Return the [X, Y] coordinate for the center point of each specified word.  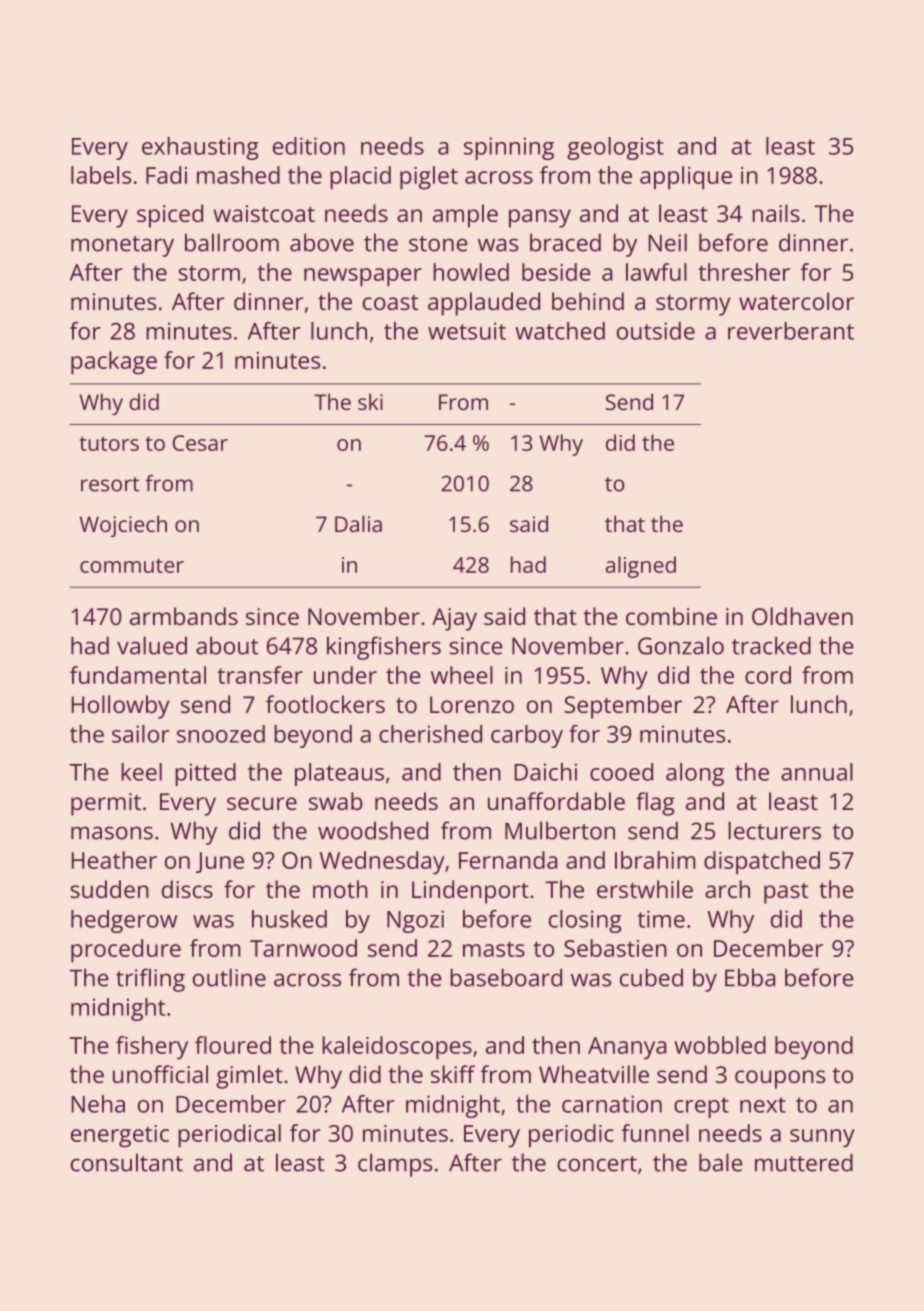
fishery [152, 1048]
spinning [509, 148]
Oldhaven [802, 616]
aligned [641, 567]
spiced [170, 216]
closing [585, 921]
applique [686, 178]
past [786, 893]
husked [289, 919]
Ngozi [415, 921]
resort [110, 484]
